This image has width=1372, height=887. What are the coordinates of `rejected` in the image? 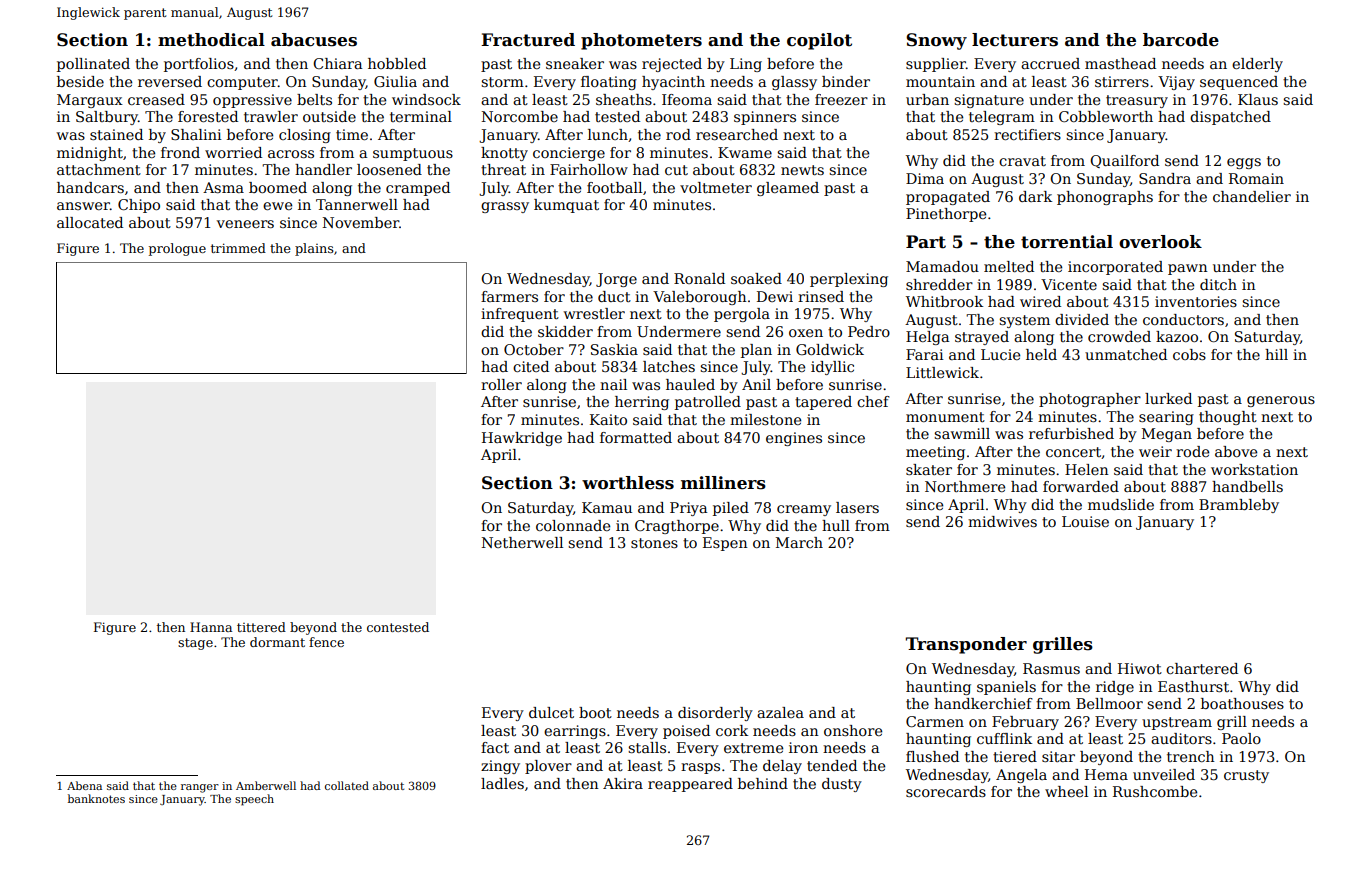 It's located at (672, 65).
